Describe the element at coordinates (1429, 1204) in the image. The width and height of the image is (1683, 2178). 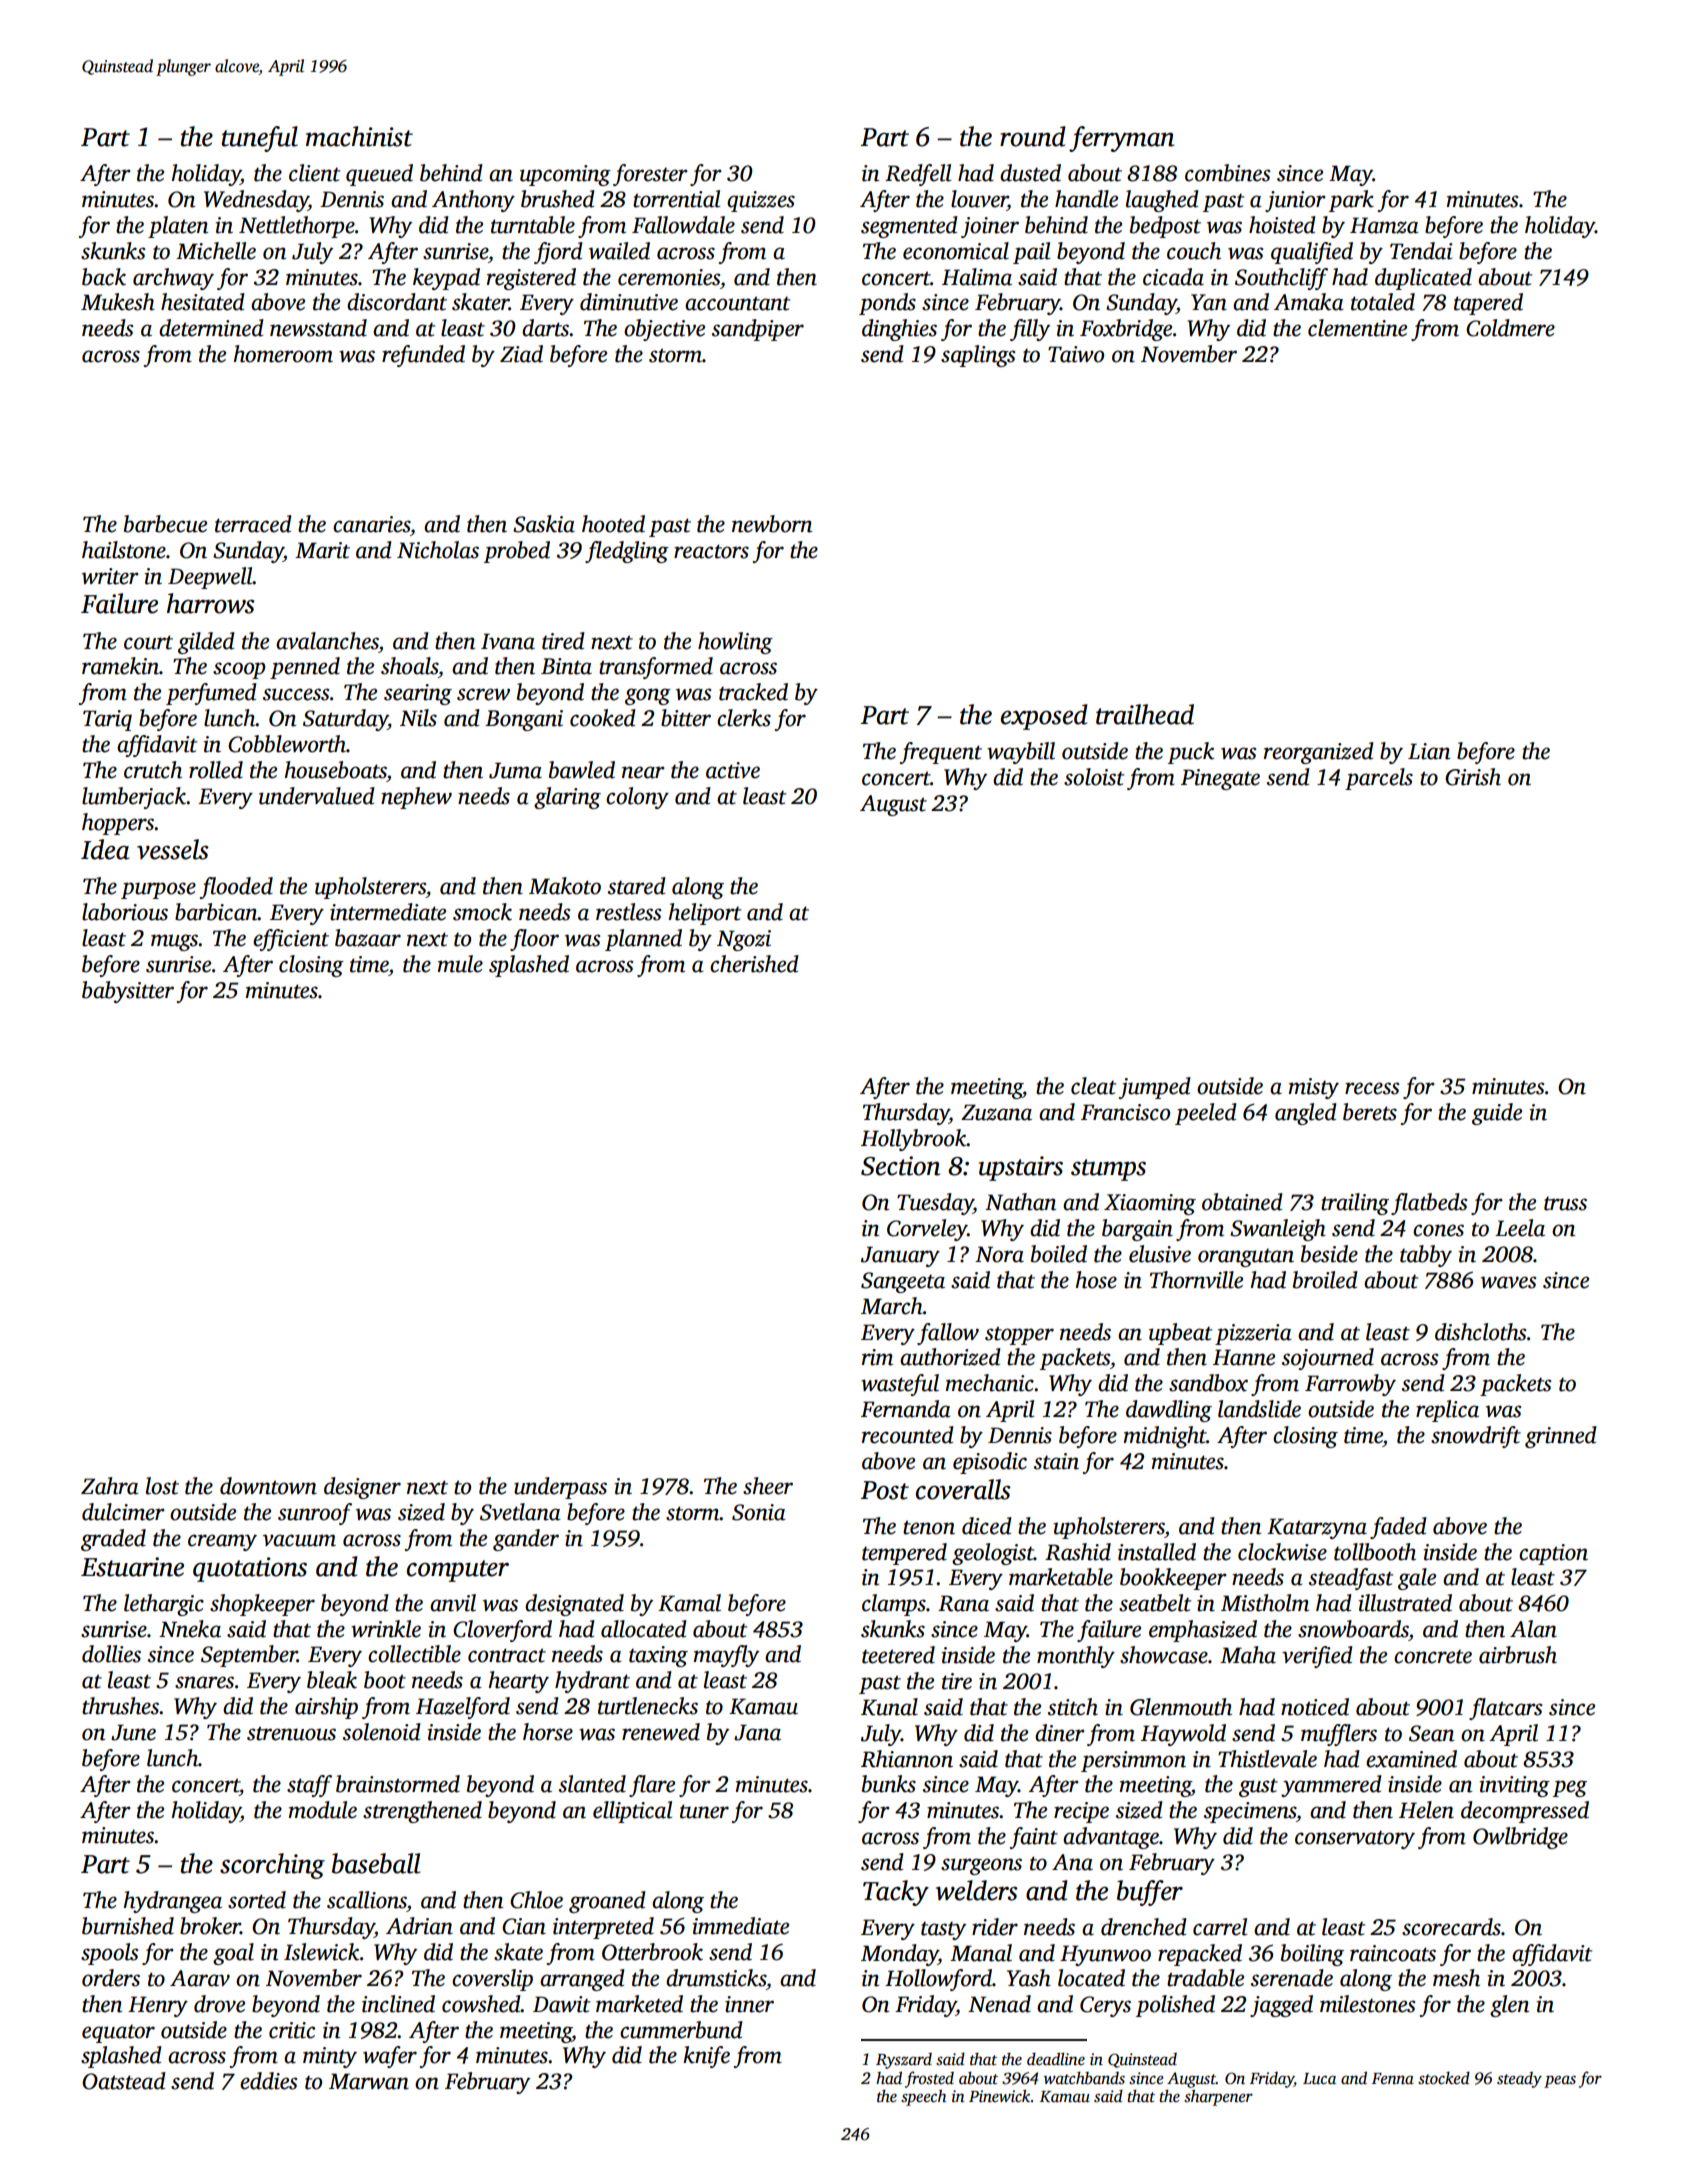
I see `flatbeds` at that location.
